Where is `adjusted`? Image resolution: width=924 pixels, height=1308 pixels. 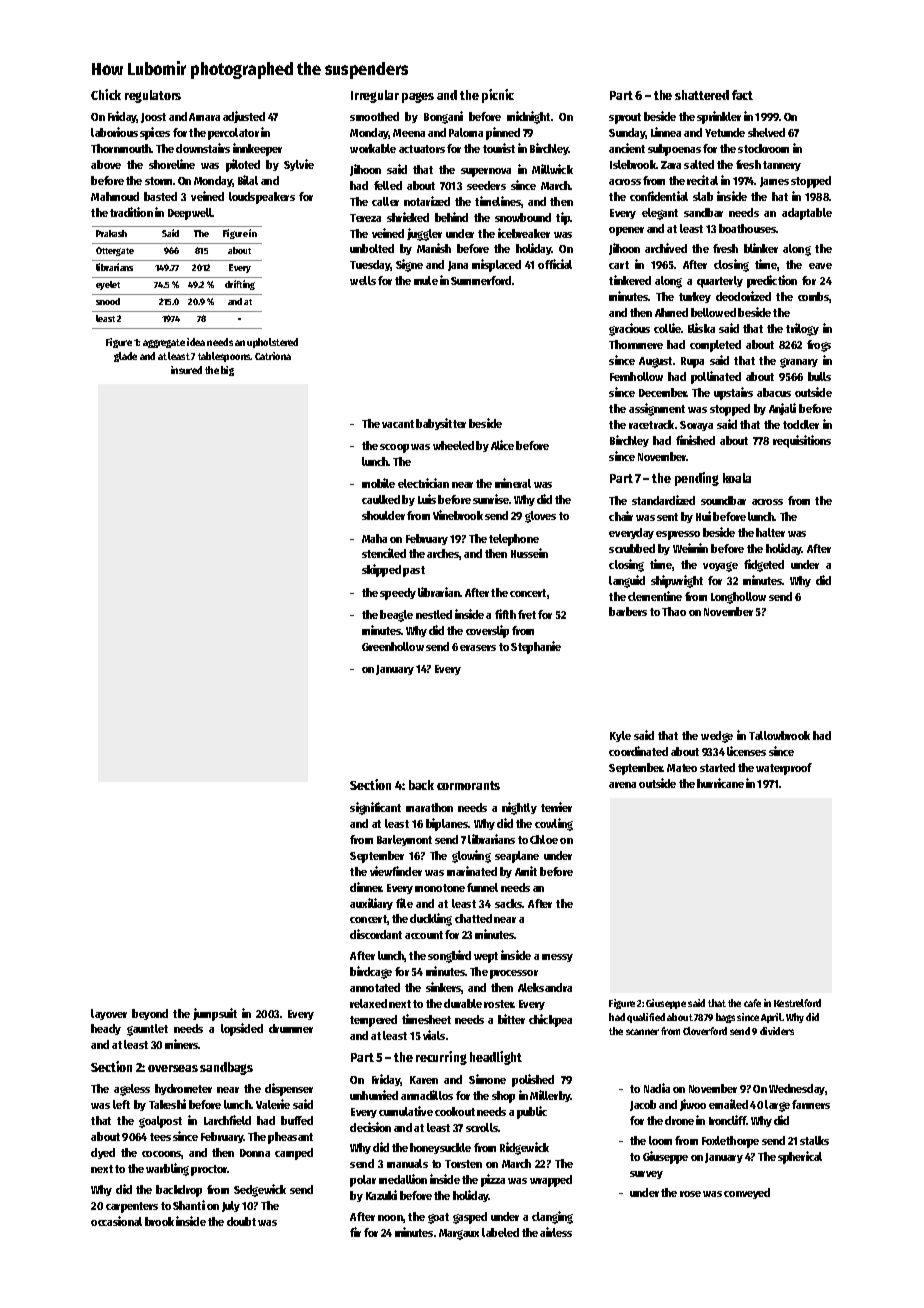 adjusted is located at coordinates (244, 117).
